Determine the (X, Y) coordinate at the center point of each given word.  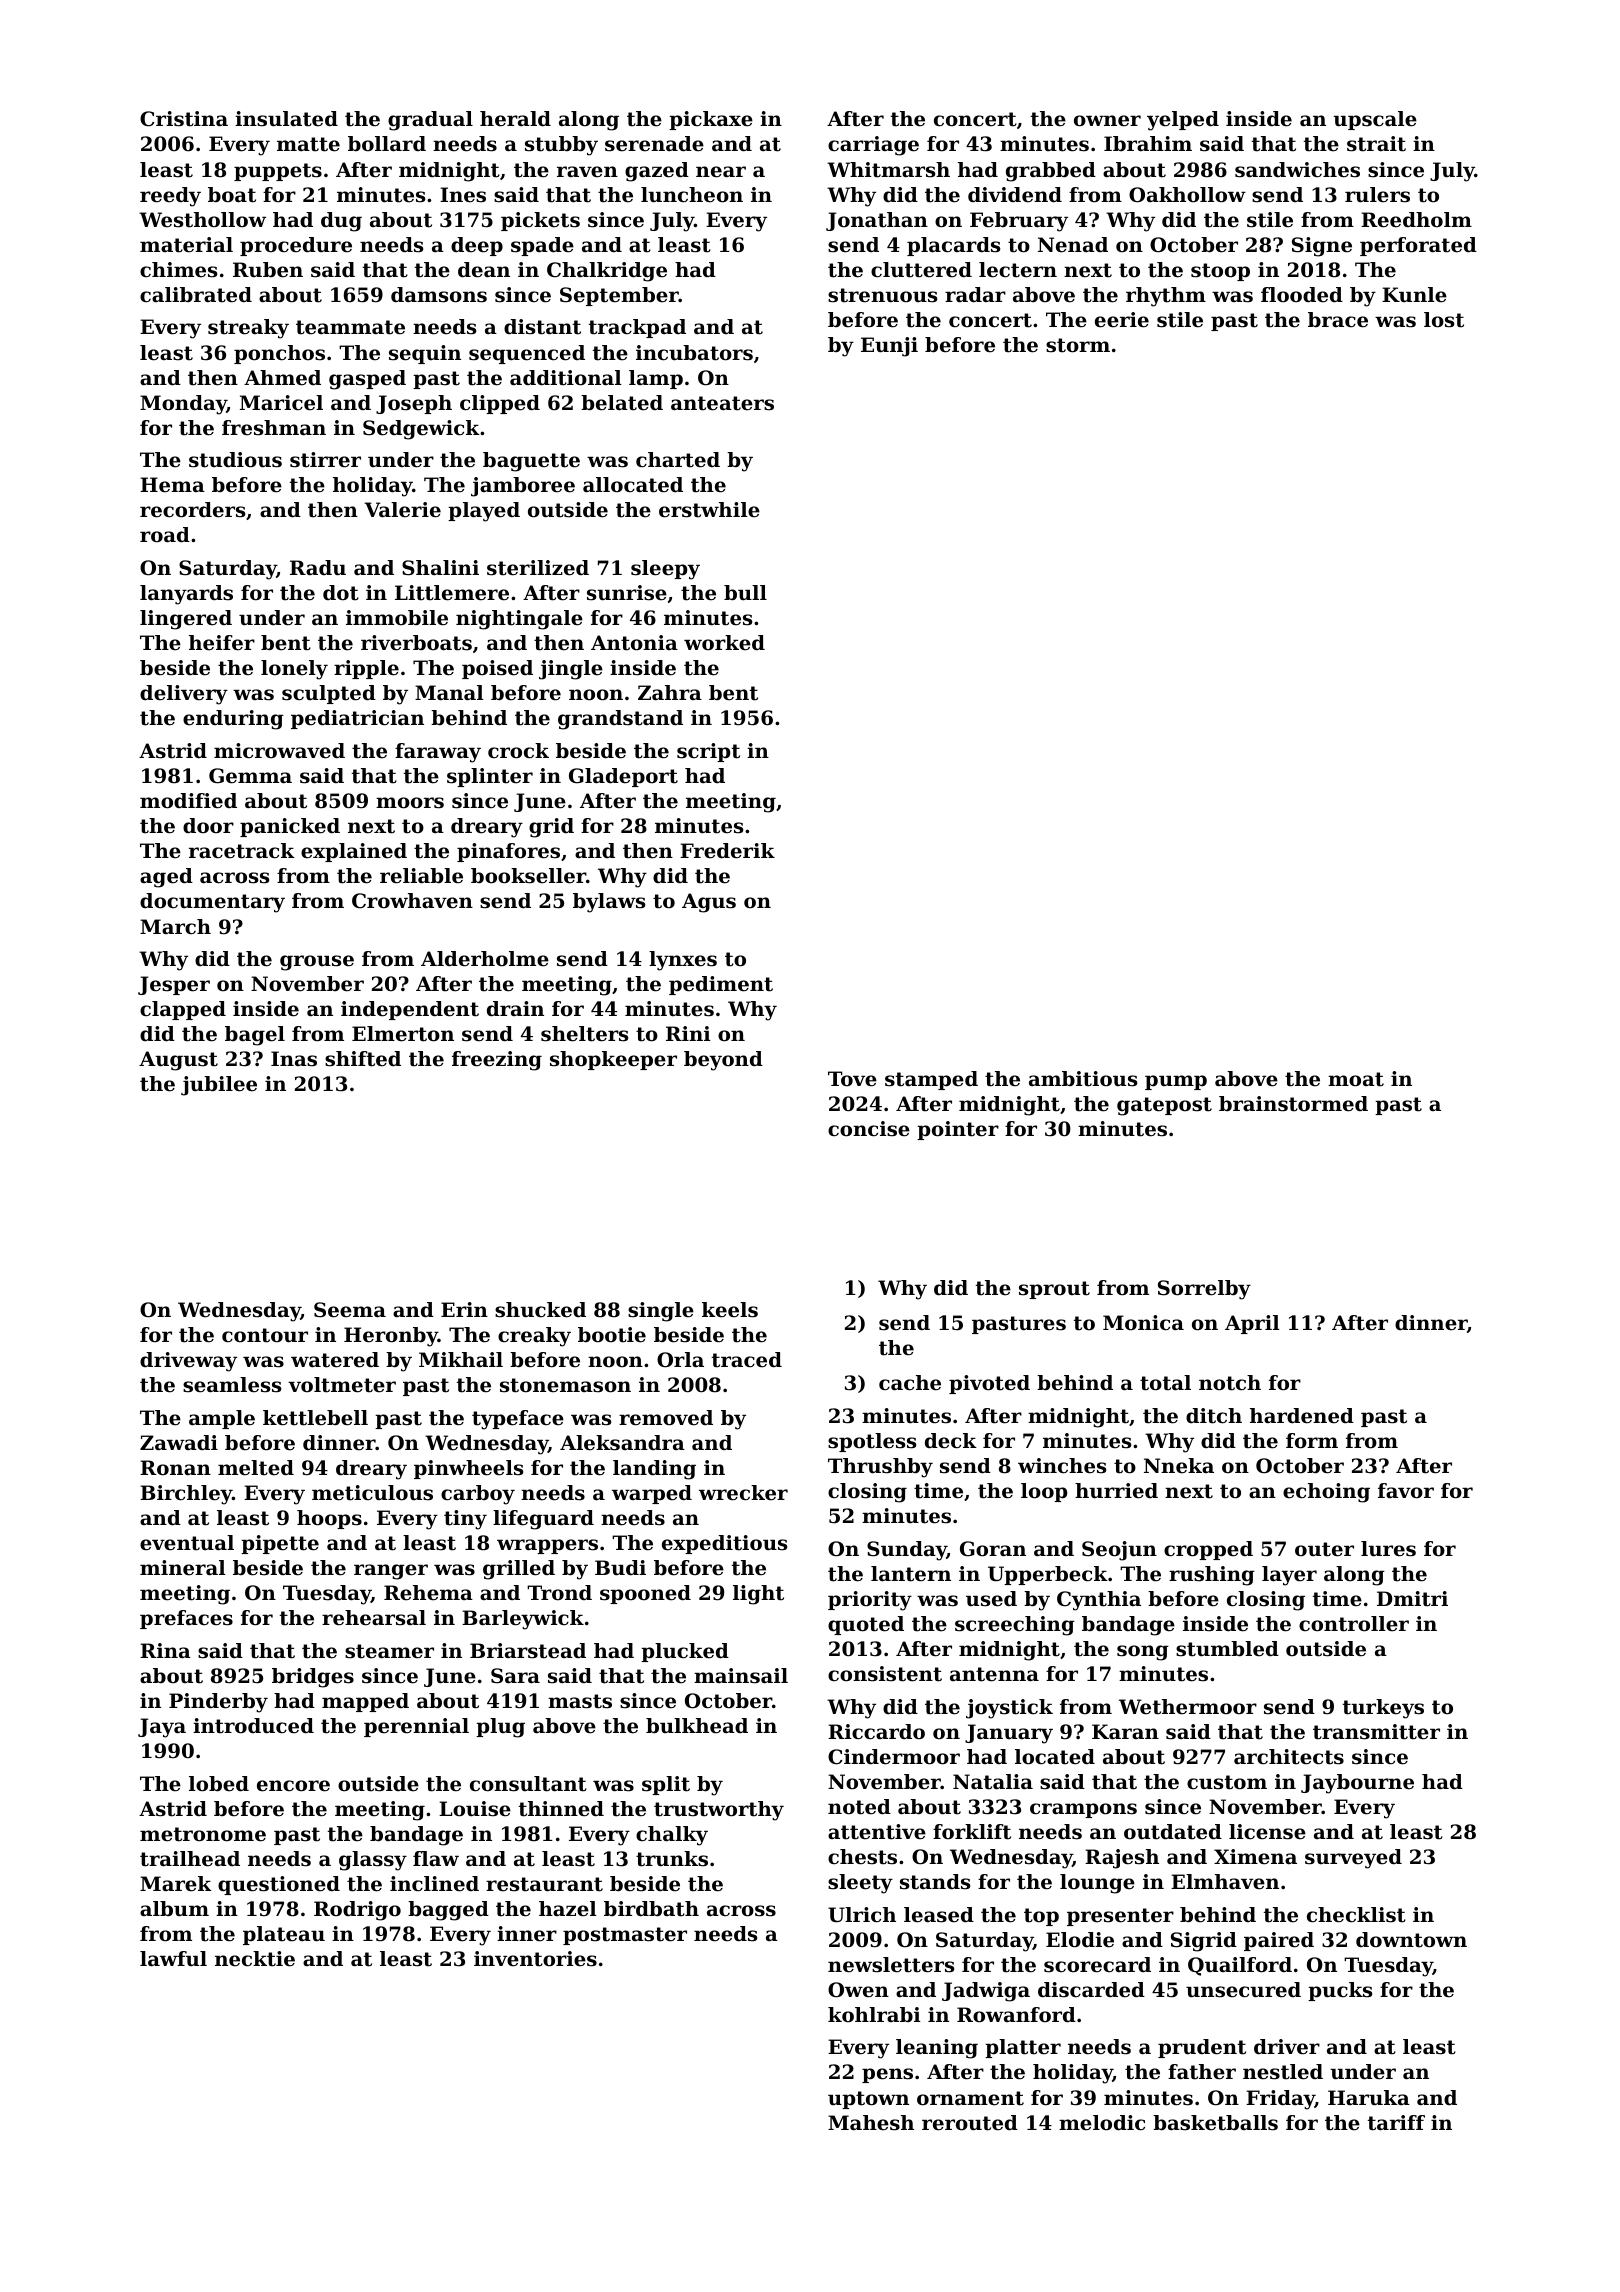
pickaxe (711, 120)
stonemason (565, 1385)
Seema (350, 1310)
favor (1406, 1491)
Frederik (727, 851)
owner (1107, 121)
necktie (255, 1959)
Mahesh (871, 2123)
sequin (425, 354)
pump (1176, 1082)
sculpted (329, 694)
